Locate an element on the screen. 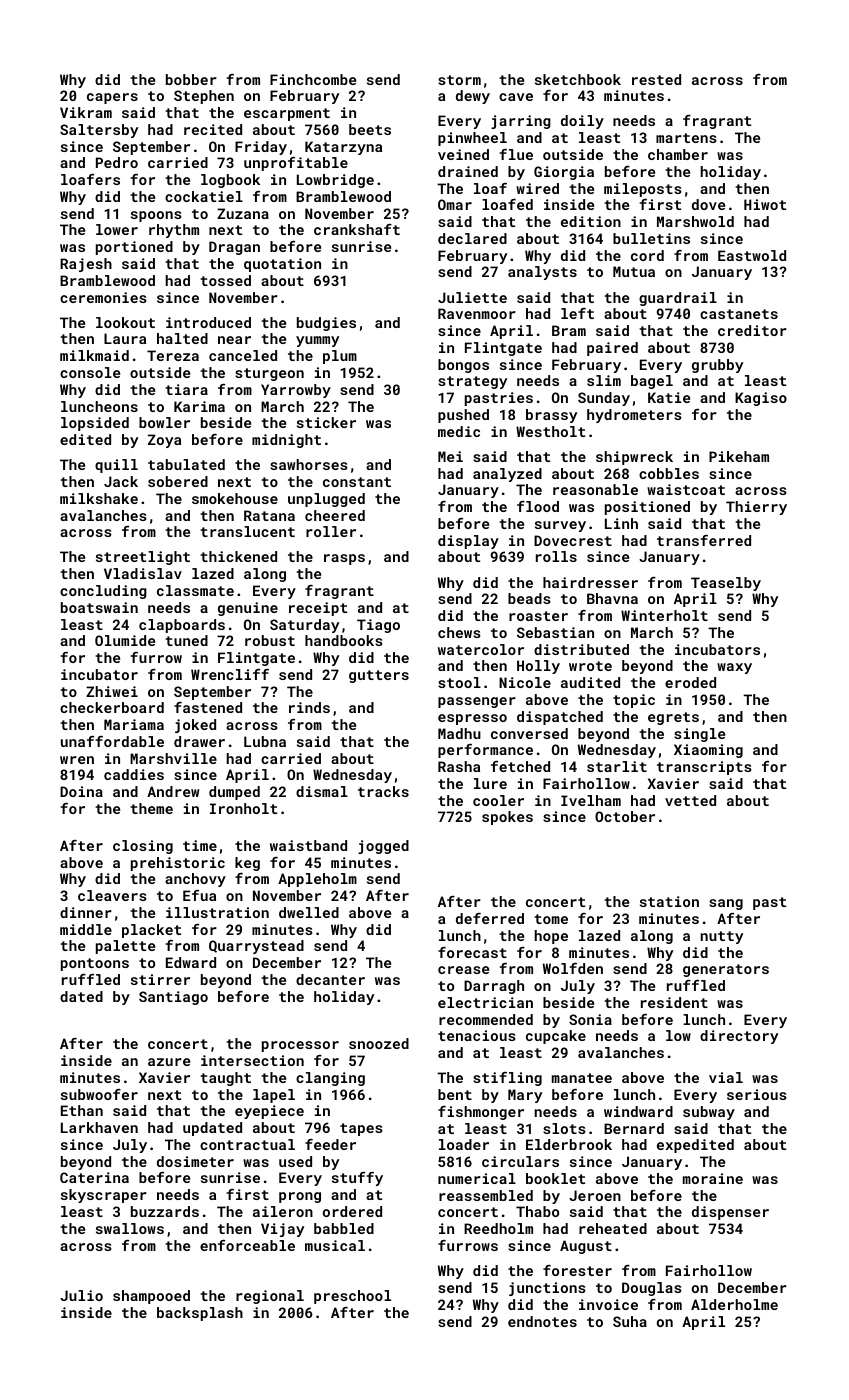 Image resolution: width=849 pixels, height=1400 pixels. ceremonies is located at coordinates (103, 297).
